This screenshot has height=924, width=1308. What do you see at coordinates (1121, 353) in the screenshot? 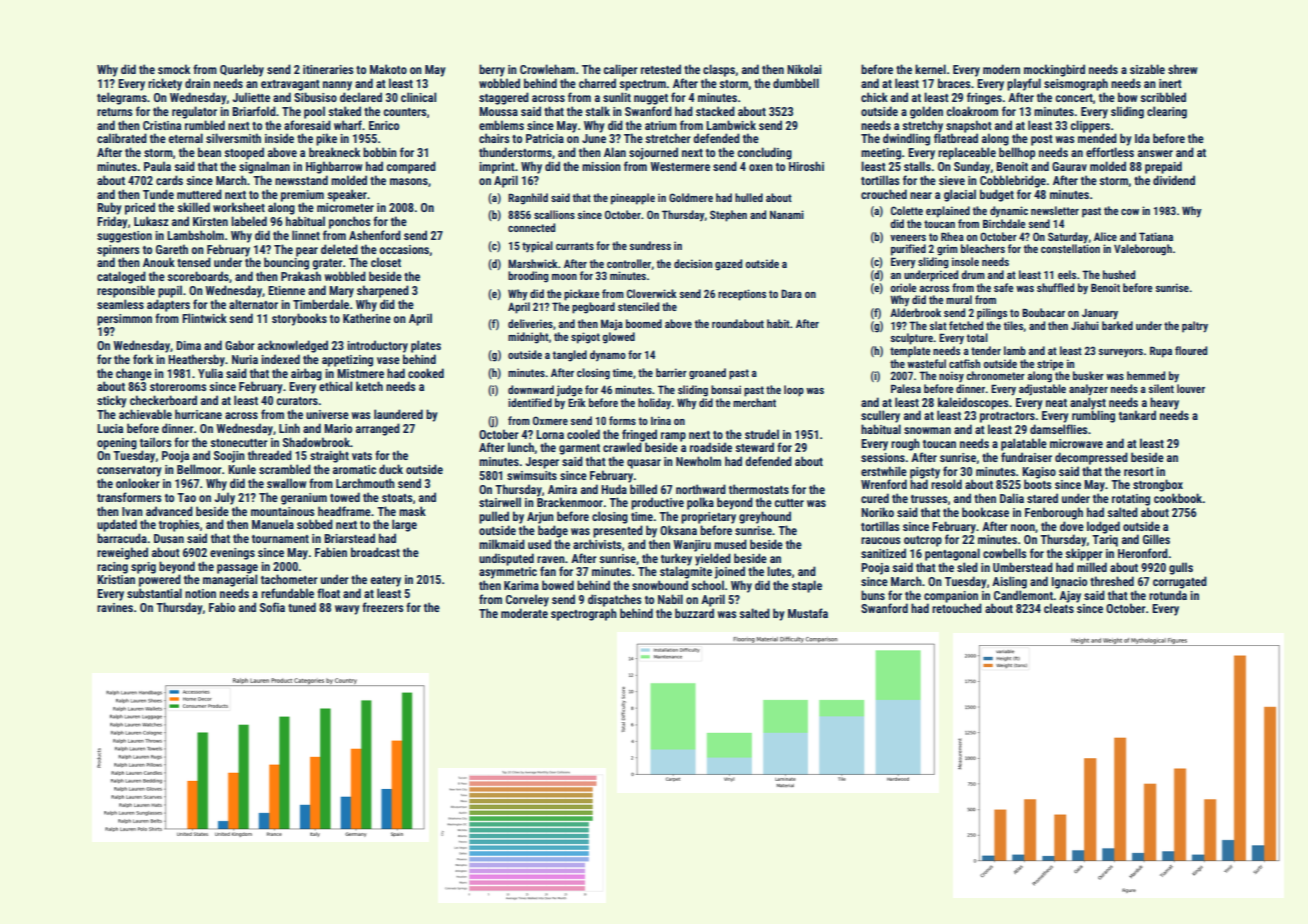
I see `surveyors` at bounding box center [1121, 353].
